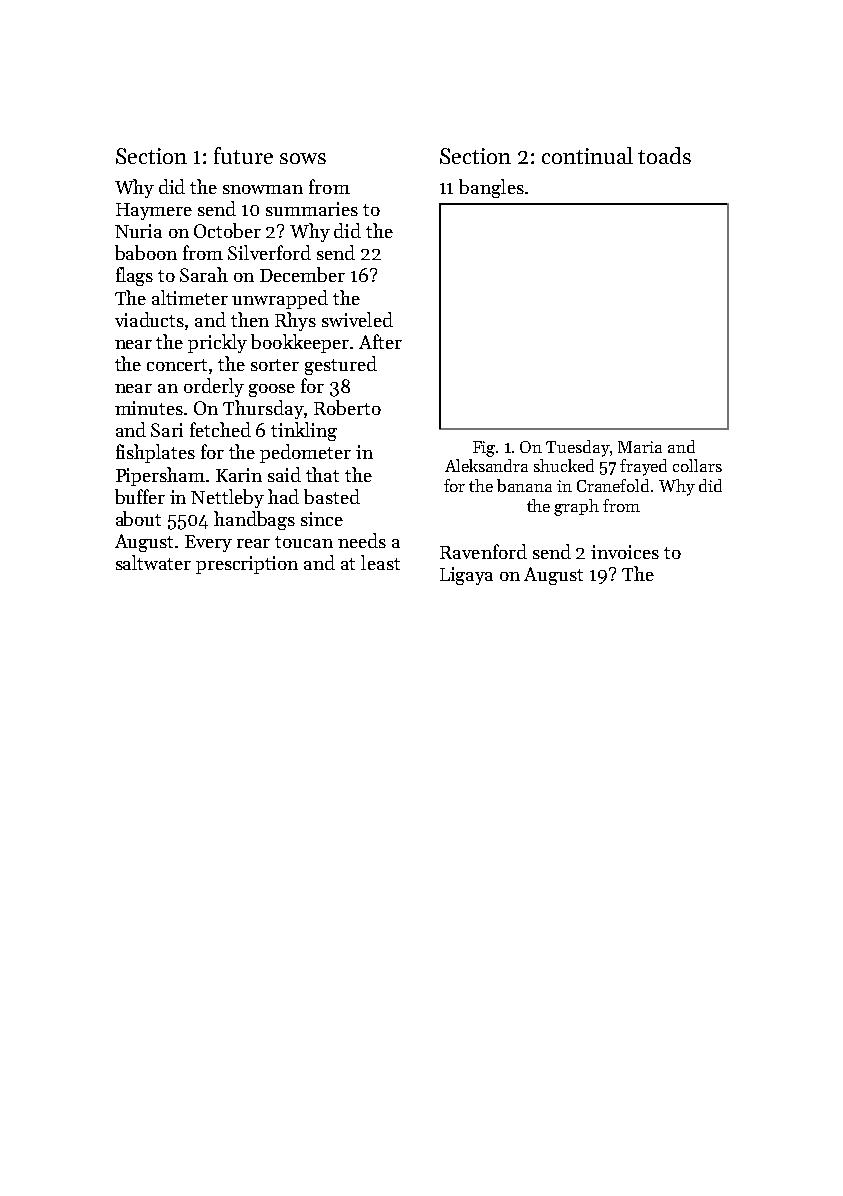 Image resolution: width=843 pixels, height=1196 pixels. What do you see at coordinates (587, 155) in the screenshot?
I see `continual` at bounding box center [587, 155].
